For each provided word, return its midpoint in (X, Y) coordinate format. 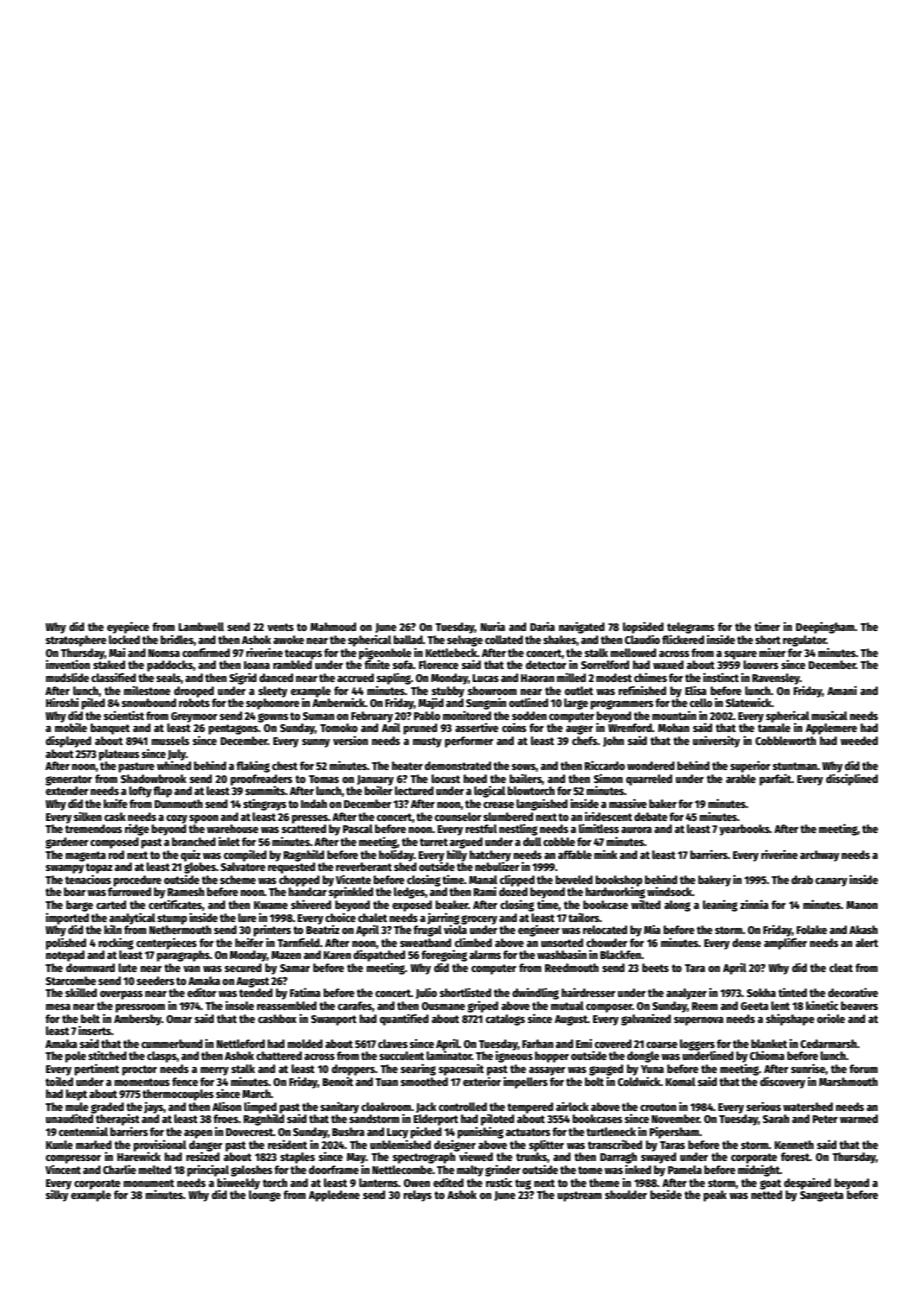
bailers (525, 778)
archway (819, 856)
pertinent (96, 1070)
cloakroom (386, 1106)
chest (285, 765)
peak (715, 1196)
